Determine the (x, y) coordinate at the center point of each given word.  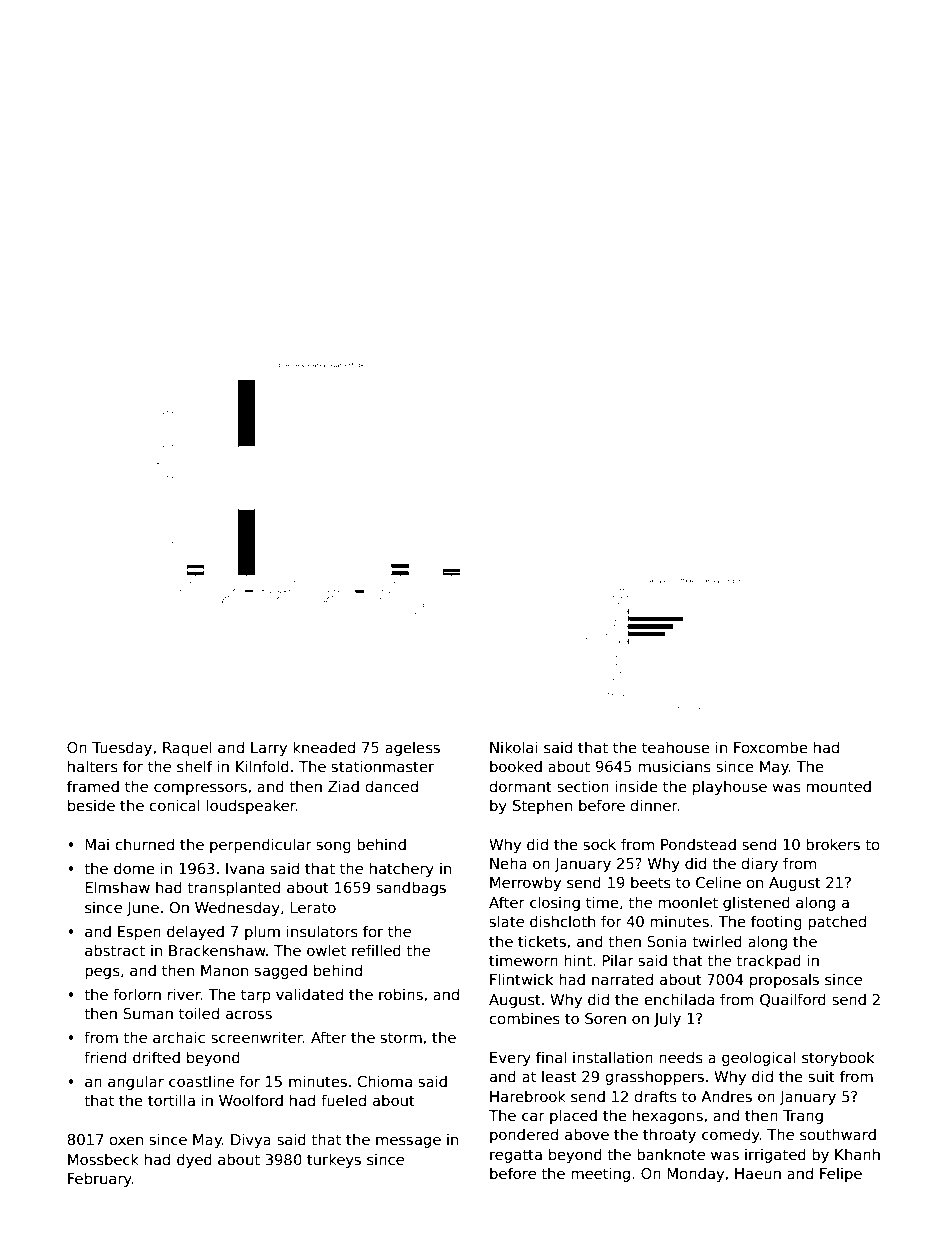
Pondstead (698, 844)
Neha (508, 863)
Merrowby (525, 883)
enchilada (679, 999)
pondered (524, 1135)
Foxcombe (771, 747)
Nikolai (513, 747)
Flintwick (521, 979)
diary (759, 864)
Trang (803, 1117)
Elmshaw (117, 887)
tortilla (171, 1100)
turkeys (334, 1160)
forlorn (137, 994)
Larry (269, 749)
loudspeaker (251, 806)
